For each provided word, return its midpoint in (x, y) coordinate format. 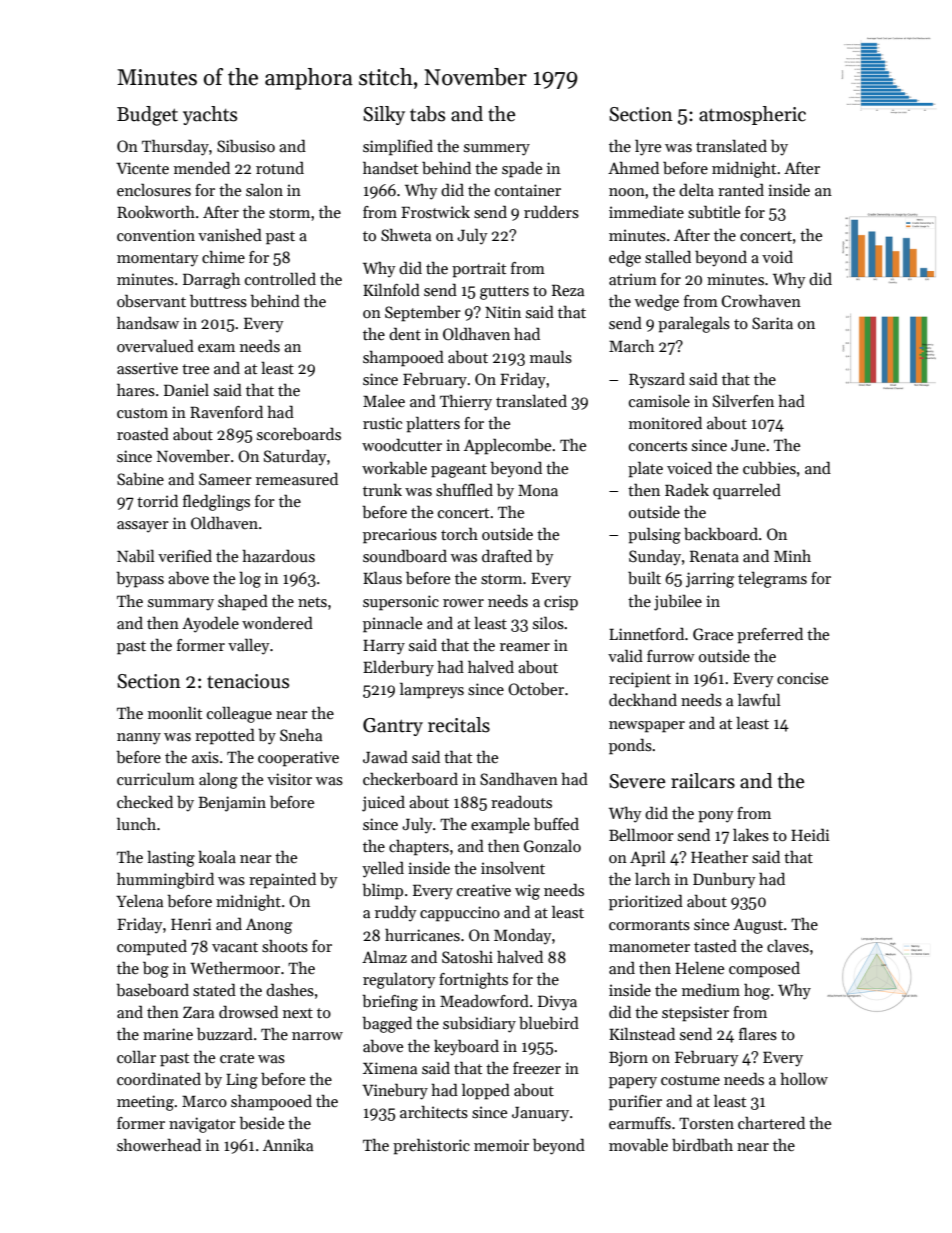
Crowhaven (761, 301)
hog (757, 991)
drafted (507, 555)
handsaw (148, 322)
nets (312, 602)
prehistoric (431, 1147)
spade (522, 170)
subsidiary (479, 1024)
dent (405, 334)
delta (696, 190)
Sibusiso (246, 146)
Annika (288, 1145)
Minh (792, 555)
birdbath (702, 1144)
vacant (235, 947)
